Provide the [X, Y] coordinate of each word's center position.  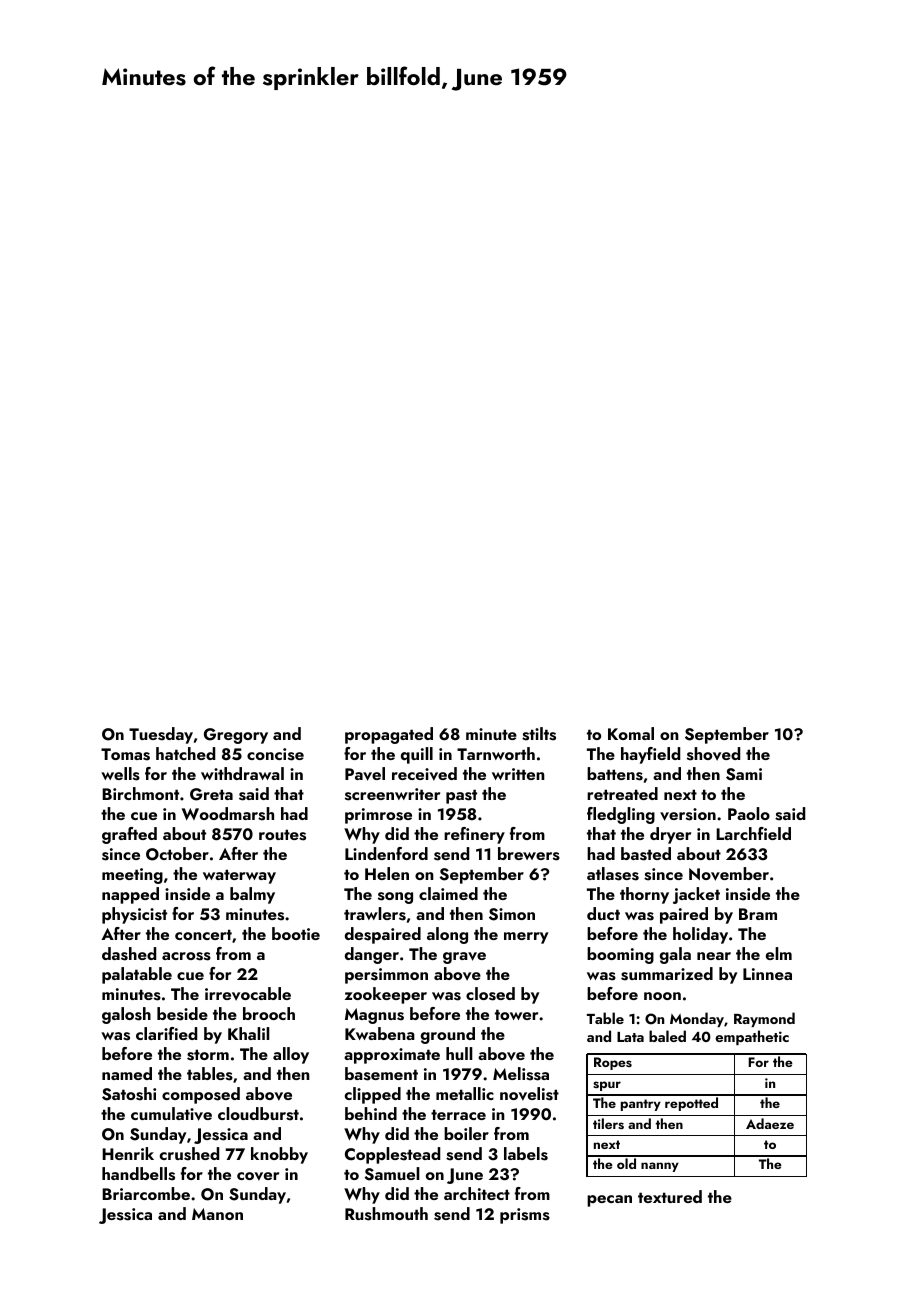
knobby [279, 1155]
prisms [525, 1216]
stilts [539, 734]
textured [670, 1196]
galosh [126, 1015]
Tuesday [161, 735]
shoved [713, 754]
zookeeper [386, 995]
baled [667, 1036]
